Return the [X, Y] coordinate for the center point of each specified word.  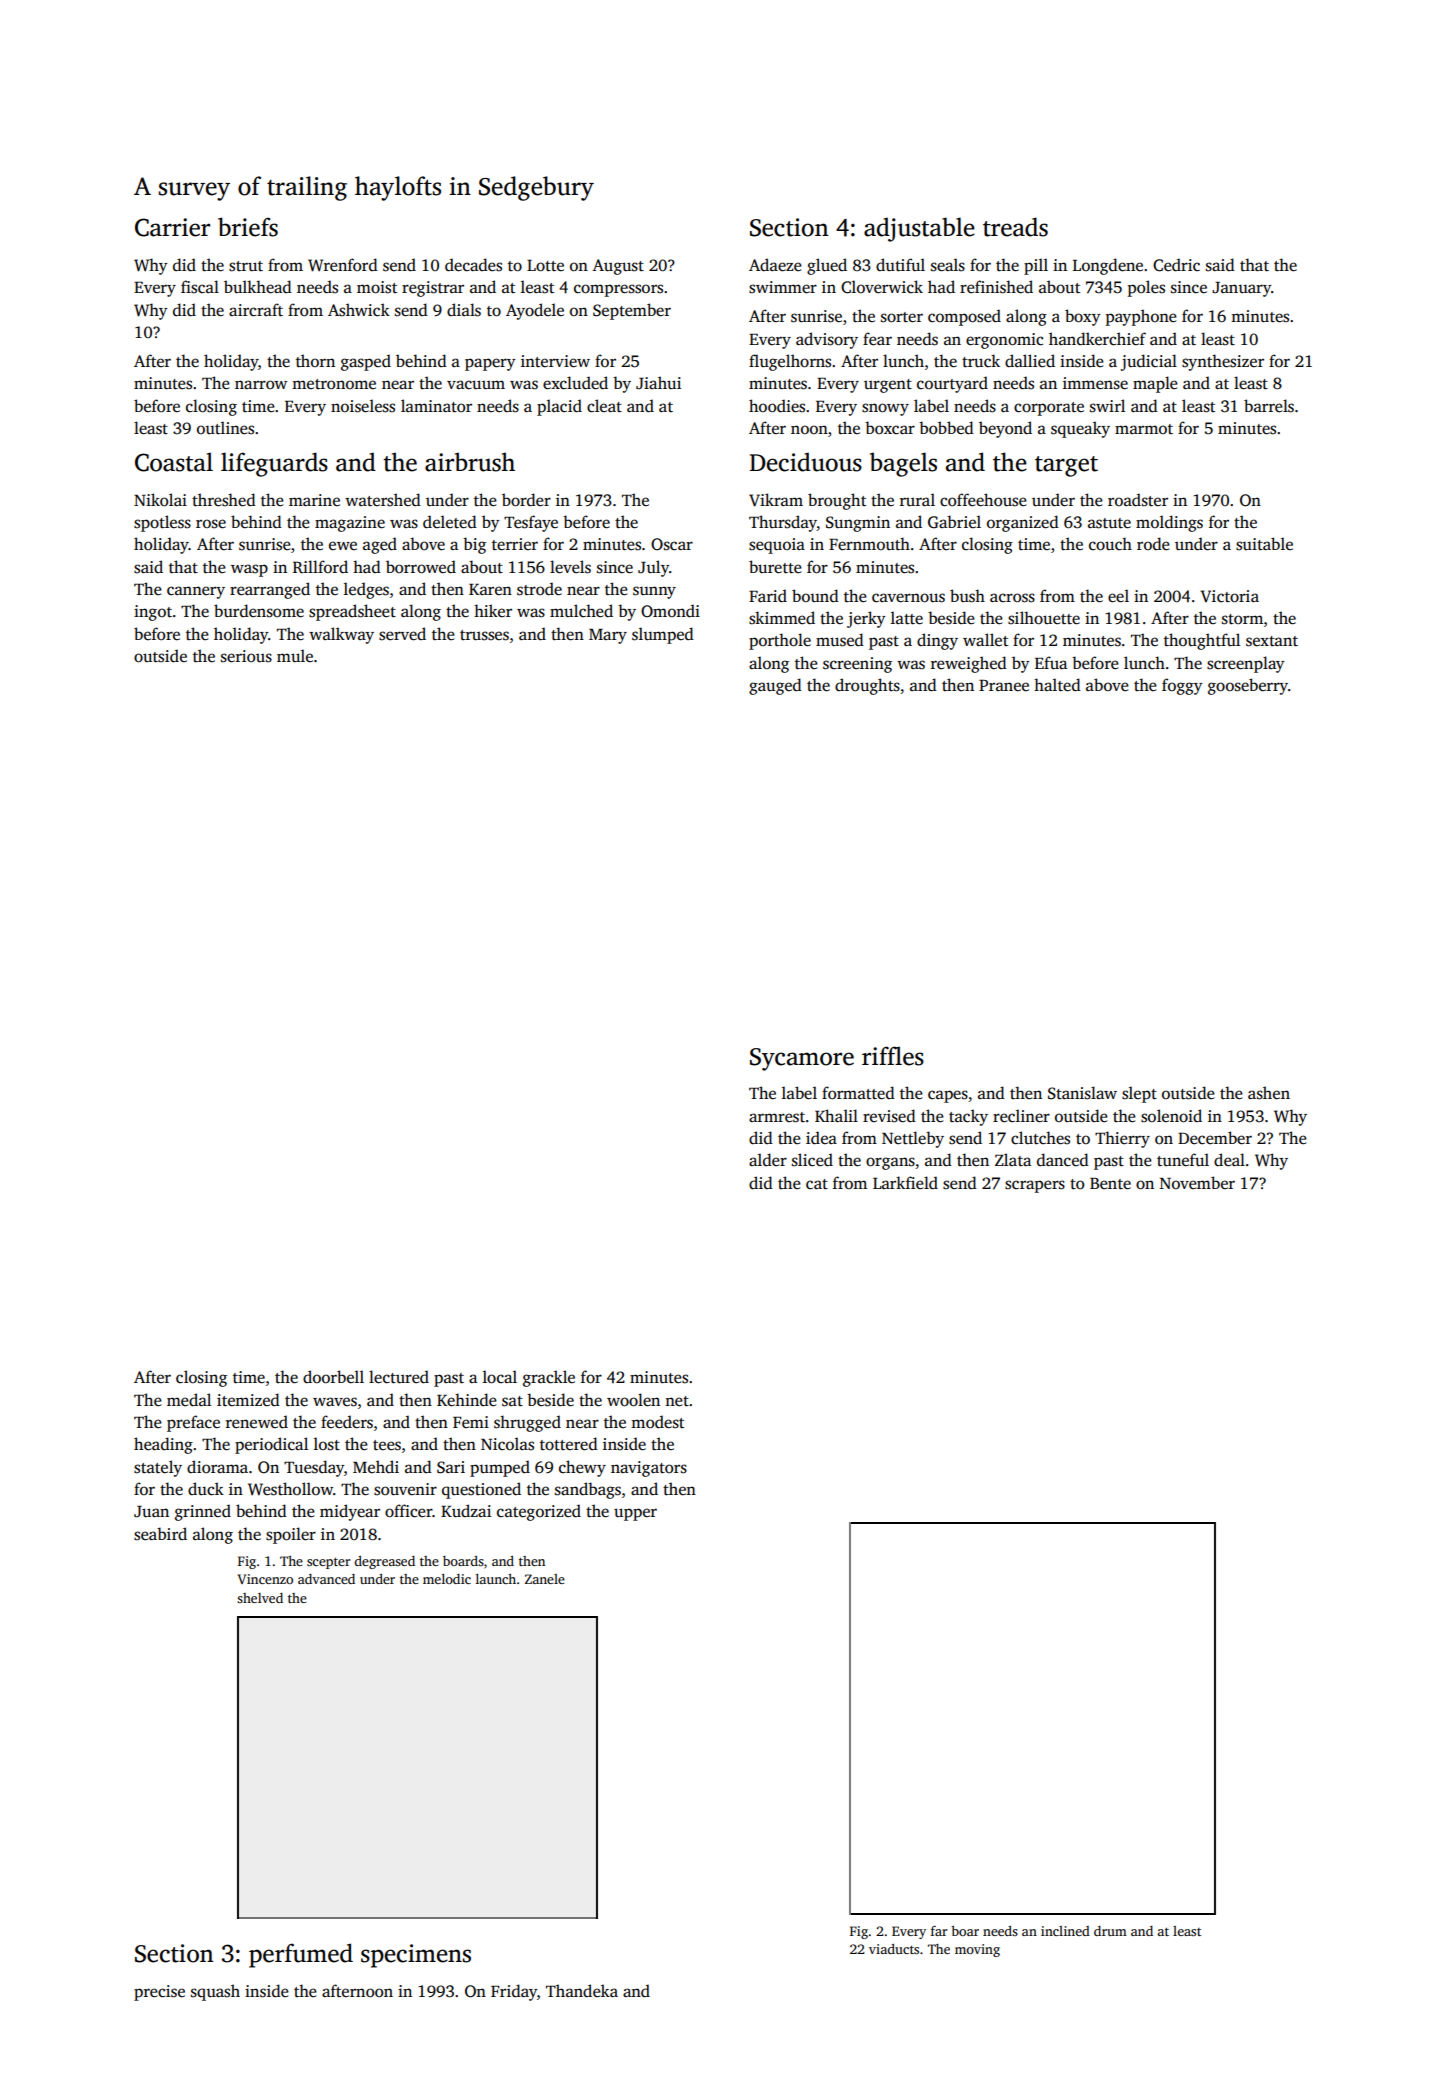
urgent [888, 386]
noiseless [363, 406]
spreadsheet [352, 612]
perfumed [301, 1955]
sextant [1272, 641]
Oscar [672, 544]
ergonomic [1004, 341]
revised [889, 1116]
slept [1139, 1094]
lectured [399, 1377]
